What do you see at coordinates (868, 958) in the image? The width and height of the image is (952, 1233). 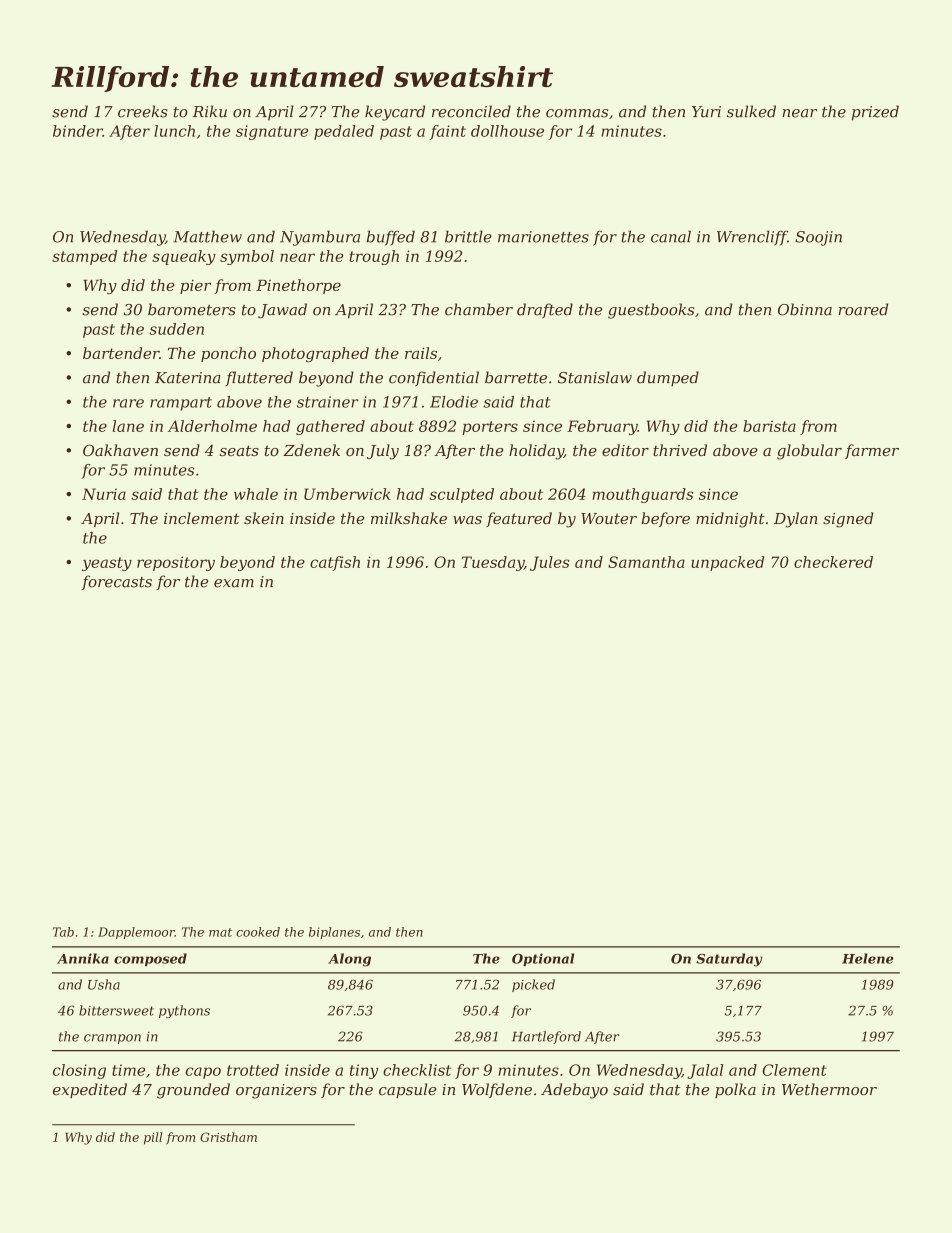 I see `Helene` at bounding box center [868, 958].
